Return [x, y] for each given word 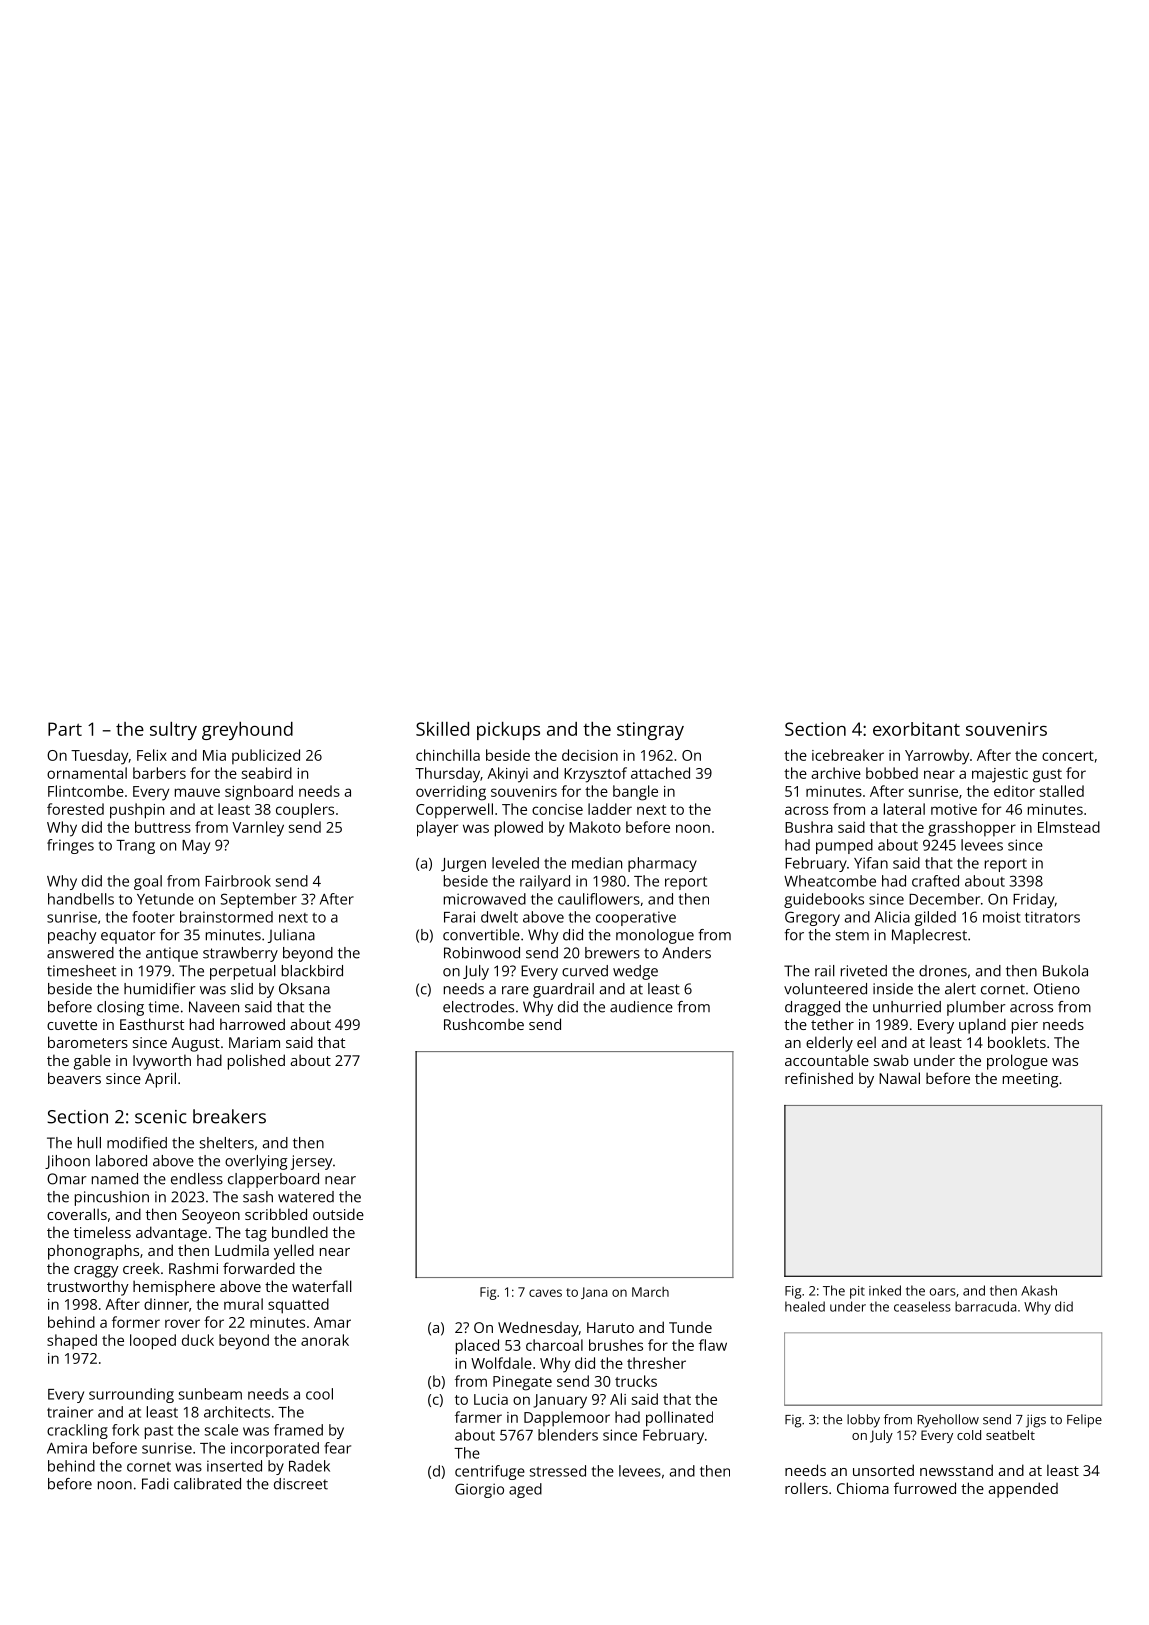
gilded [935, 918]
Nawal [899, 1078]
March [650, 1292]
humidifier [160, 989]
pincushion [112, 1198]
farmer [478, 1417]
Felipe [1084, 1421]
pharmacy [662, 864]
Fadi [155, 1484]
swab [891, 1060]
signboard [259, 793]
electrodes [478, 1007]
